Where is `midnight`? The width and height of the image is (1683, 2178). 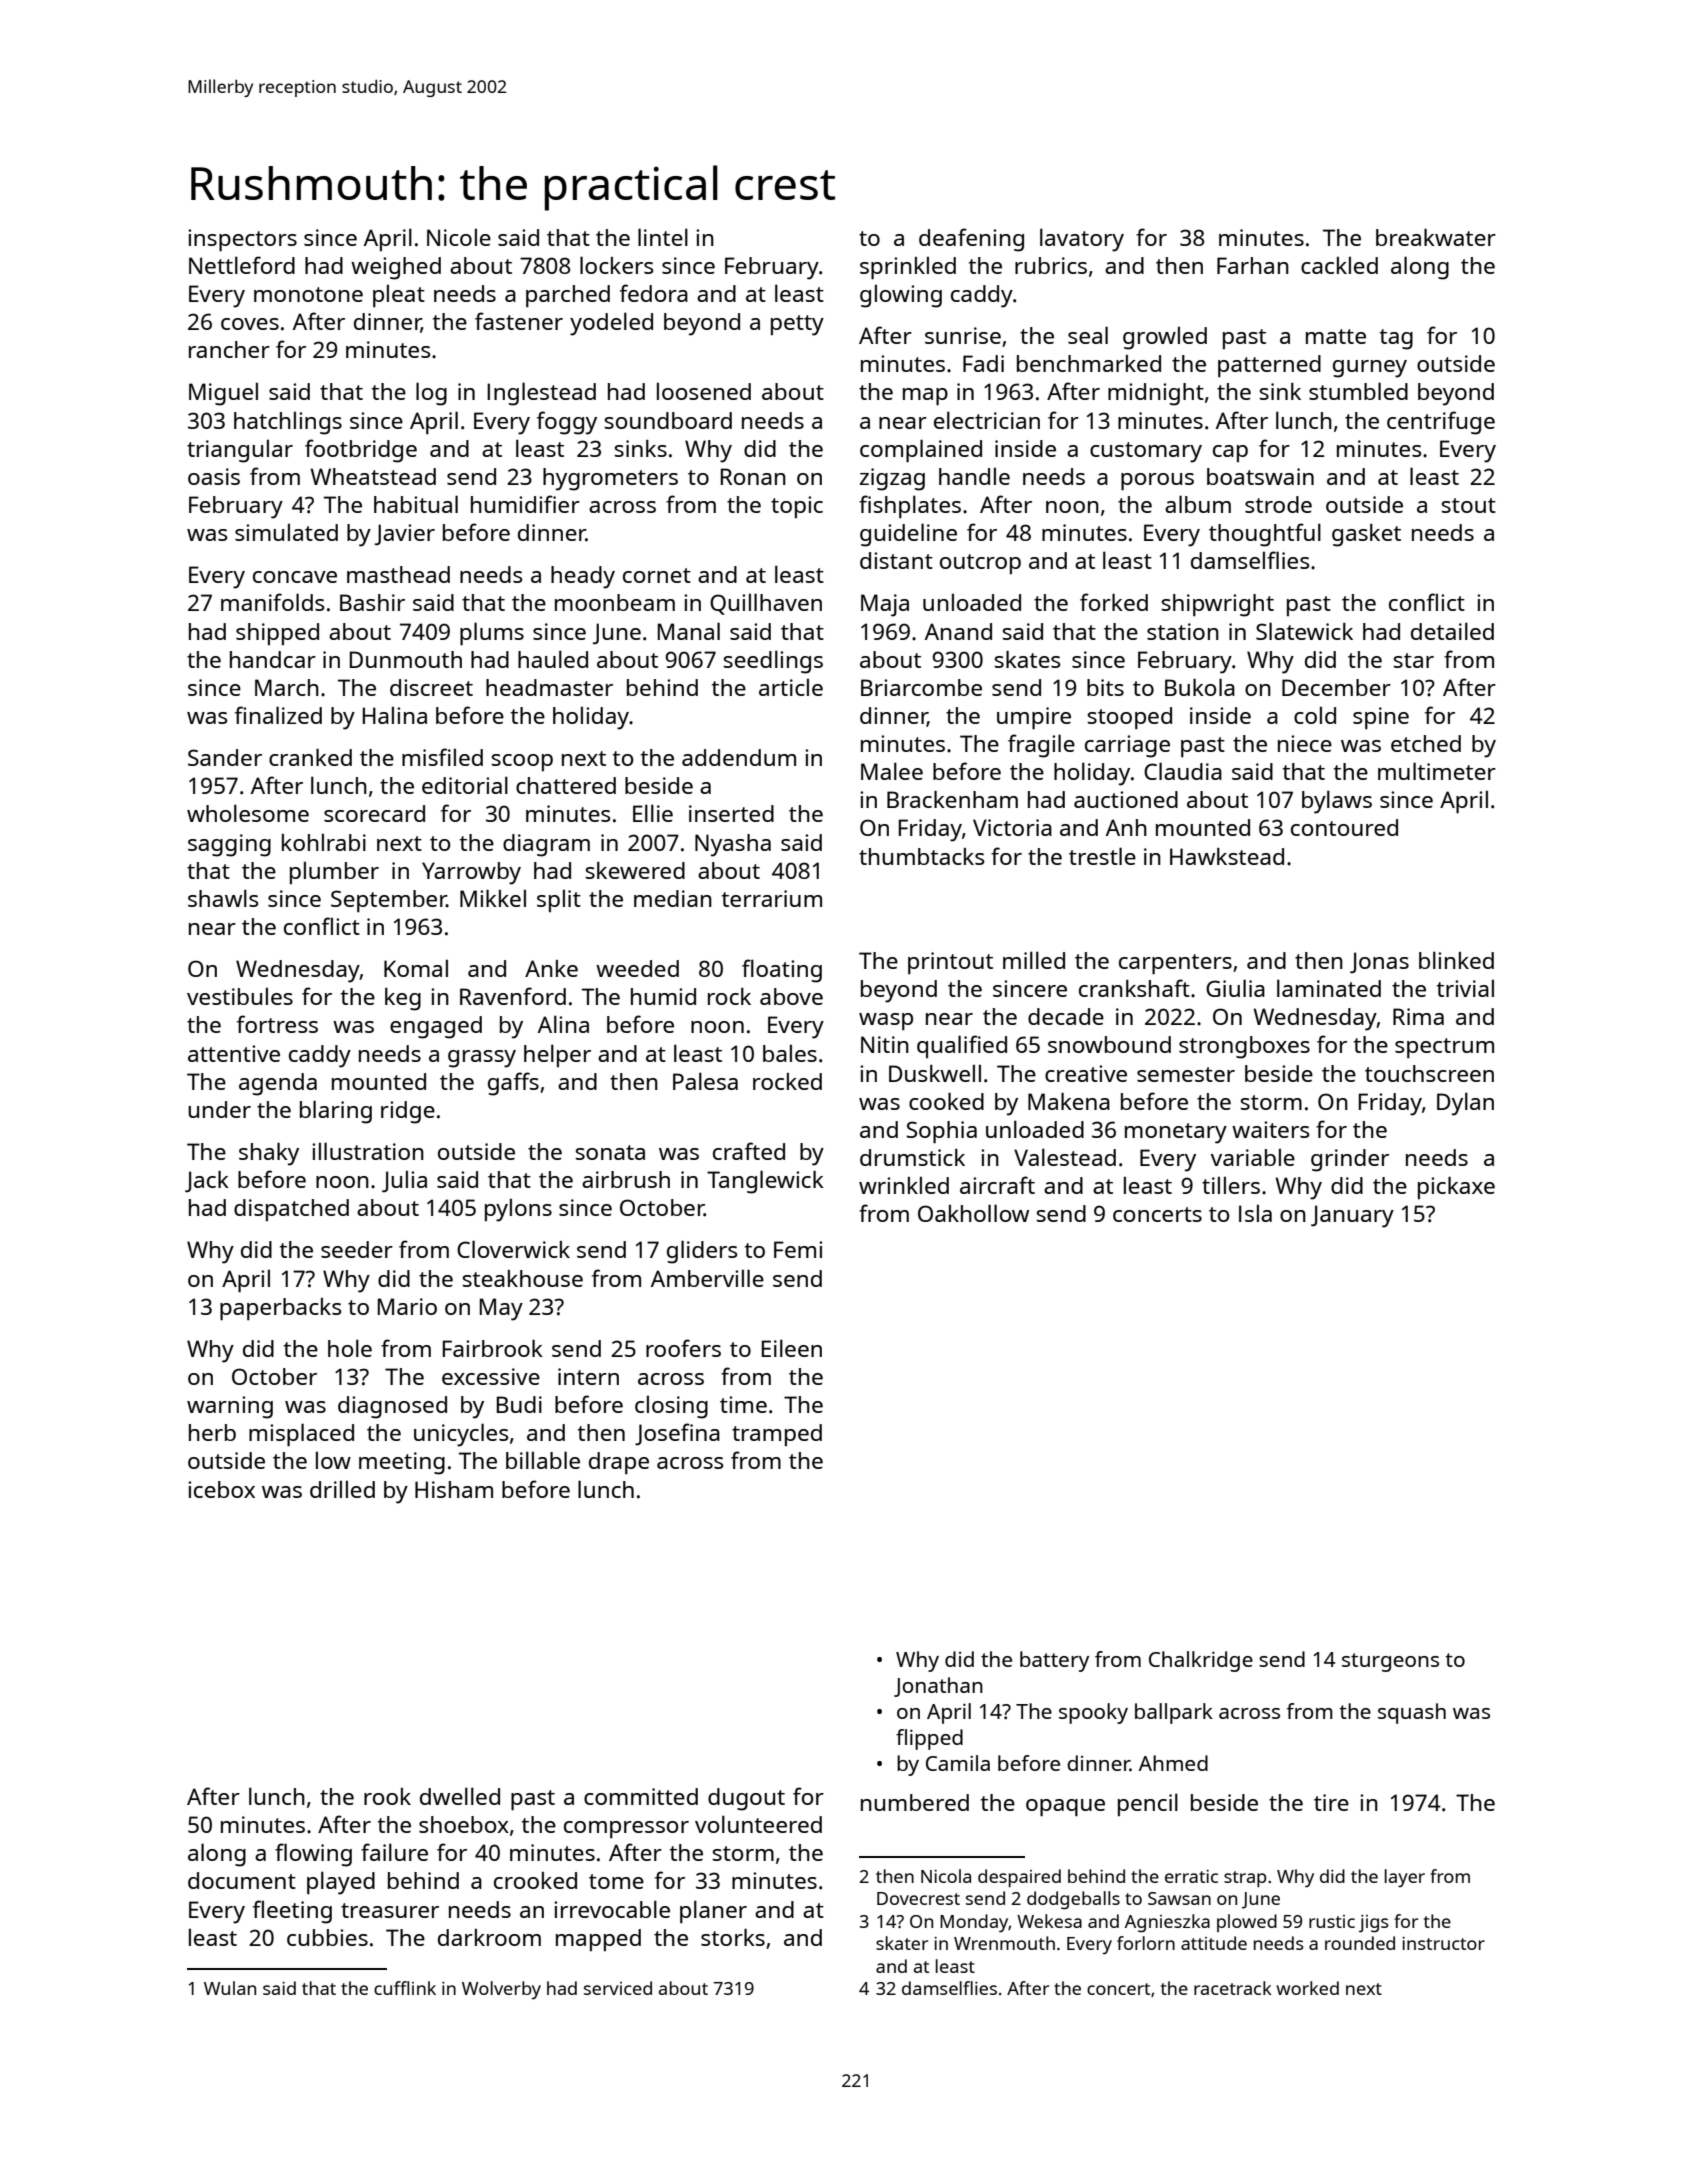
midnight is located at coordinates (1156, 394).
